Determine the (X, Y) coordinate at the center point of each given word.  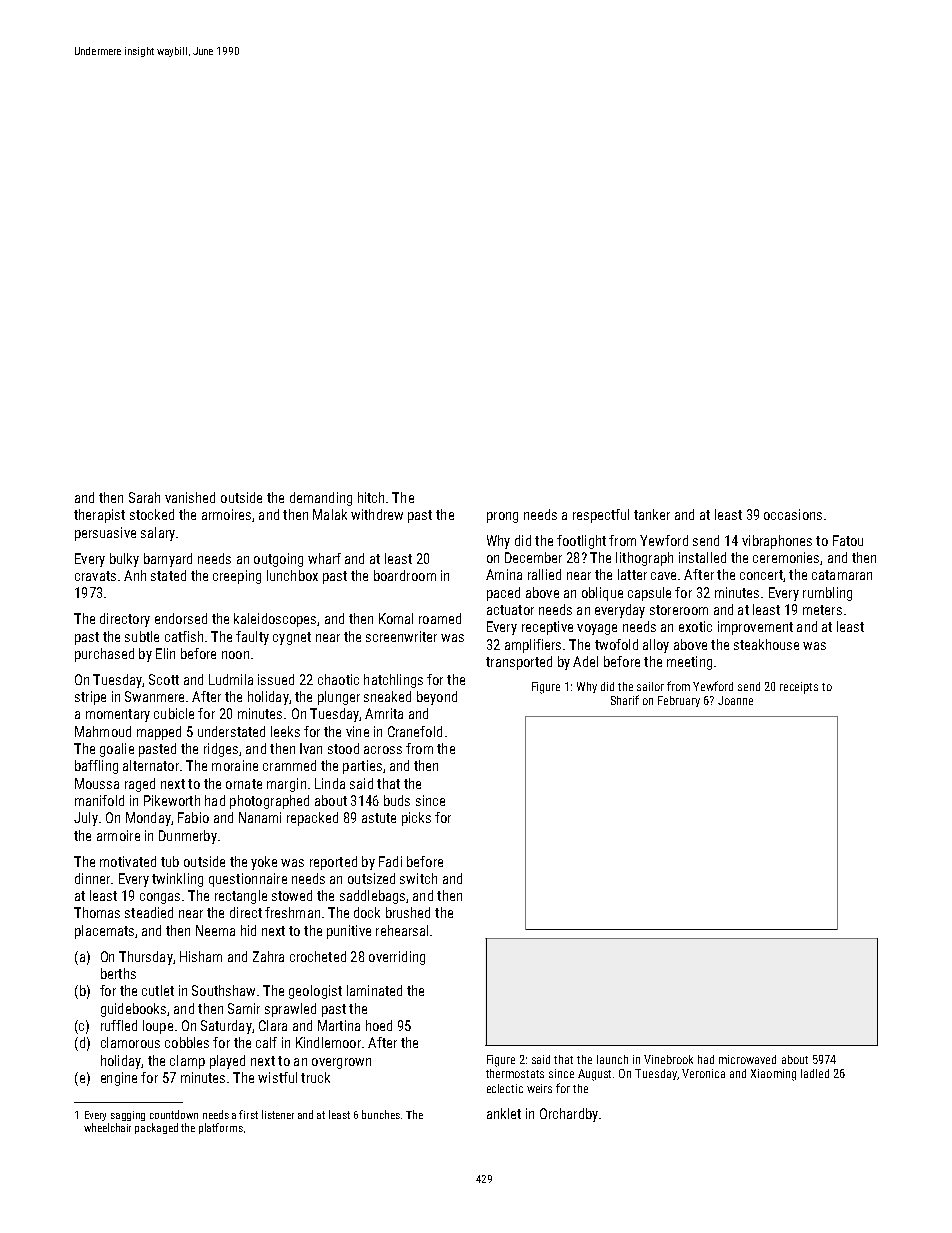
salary (158, 534)
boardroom (405, 575)
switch (418, 878)
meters (822, 610)
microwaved (747, 1059)
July (86, 819)
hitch (371, 497)
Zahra (268, 956)
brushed (408, 912)
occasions (793, 514)
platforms (221, 1128)
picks (416, 819)
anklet (504, 1113)
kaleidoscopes (275, 620)
